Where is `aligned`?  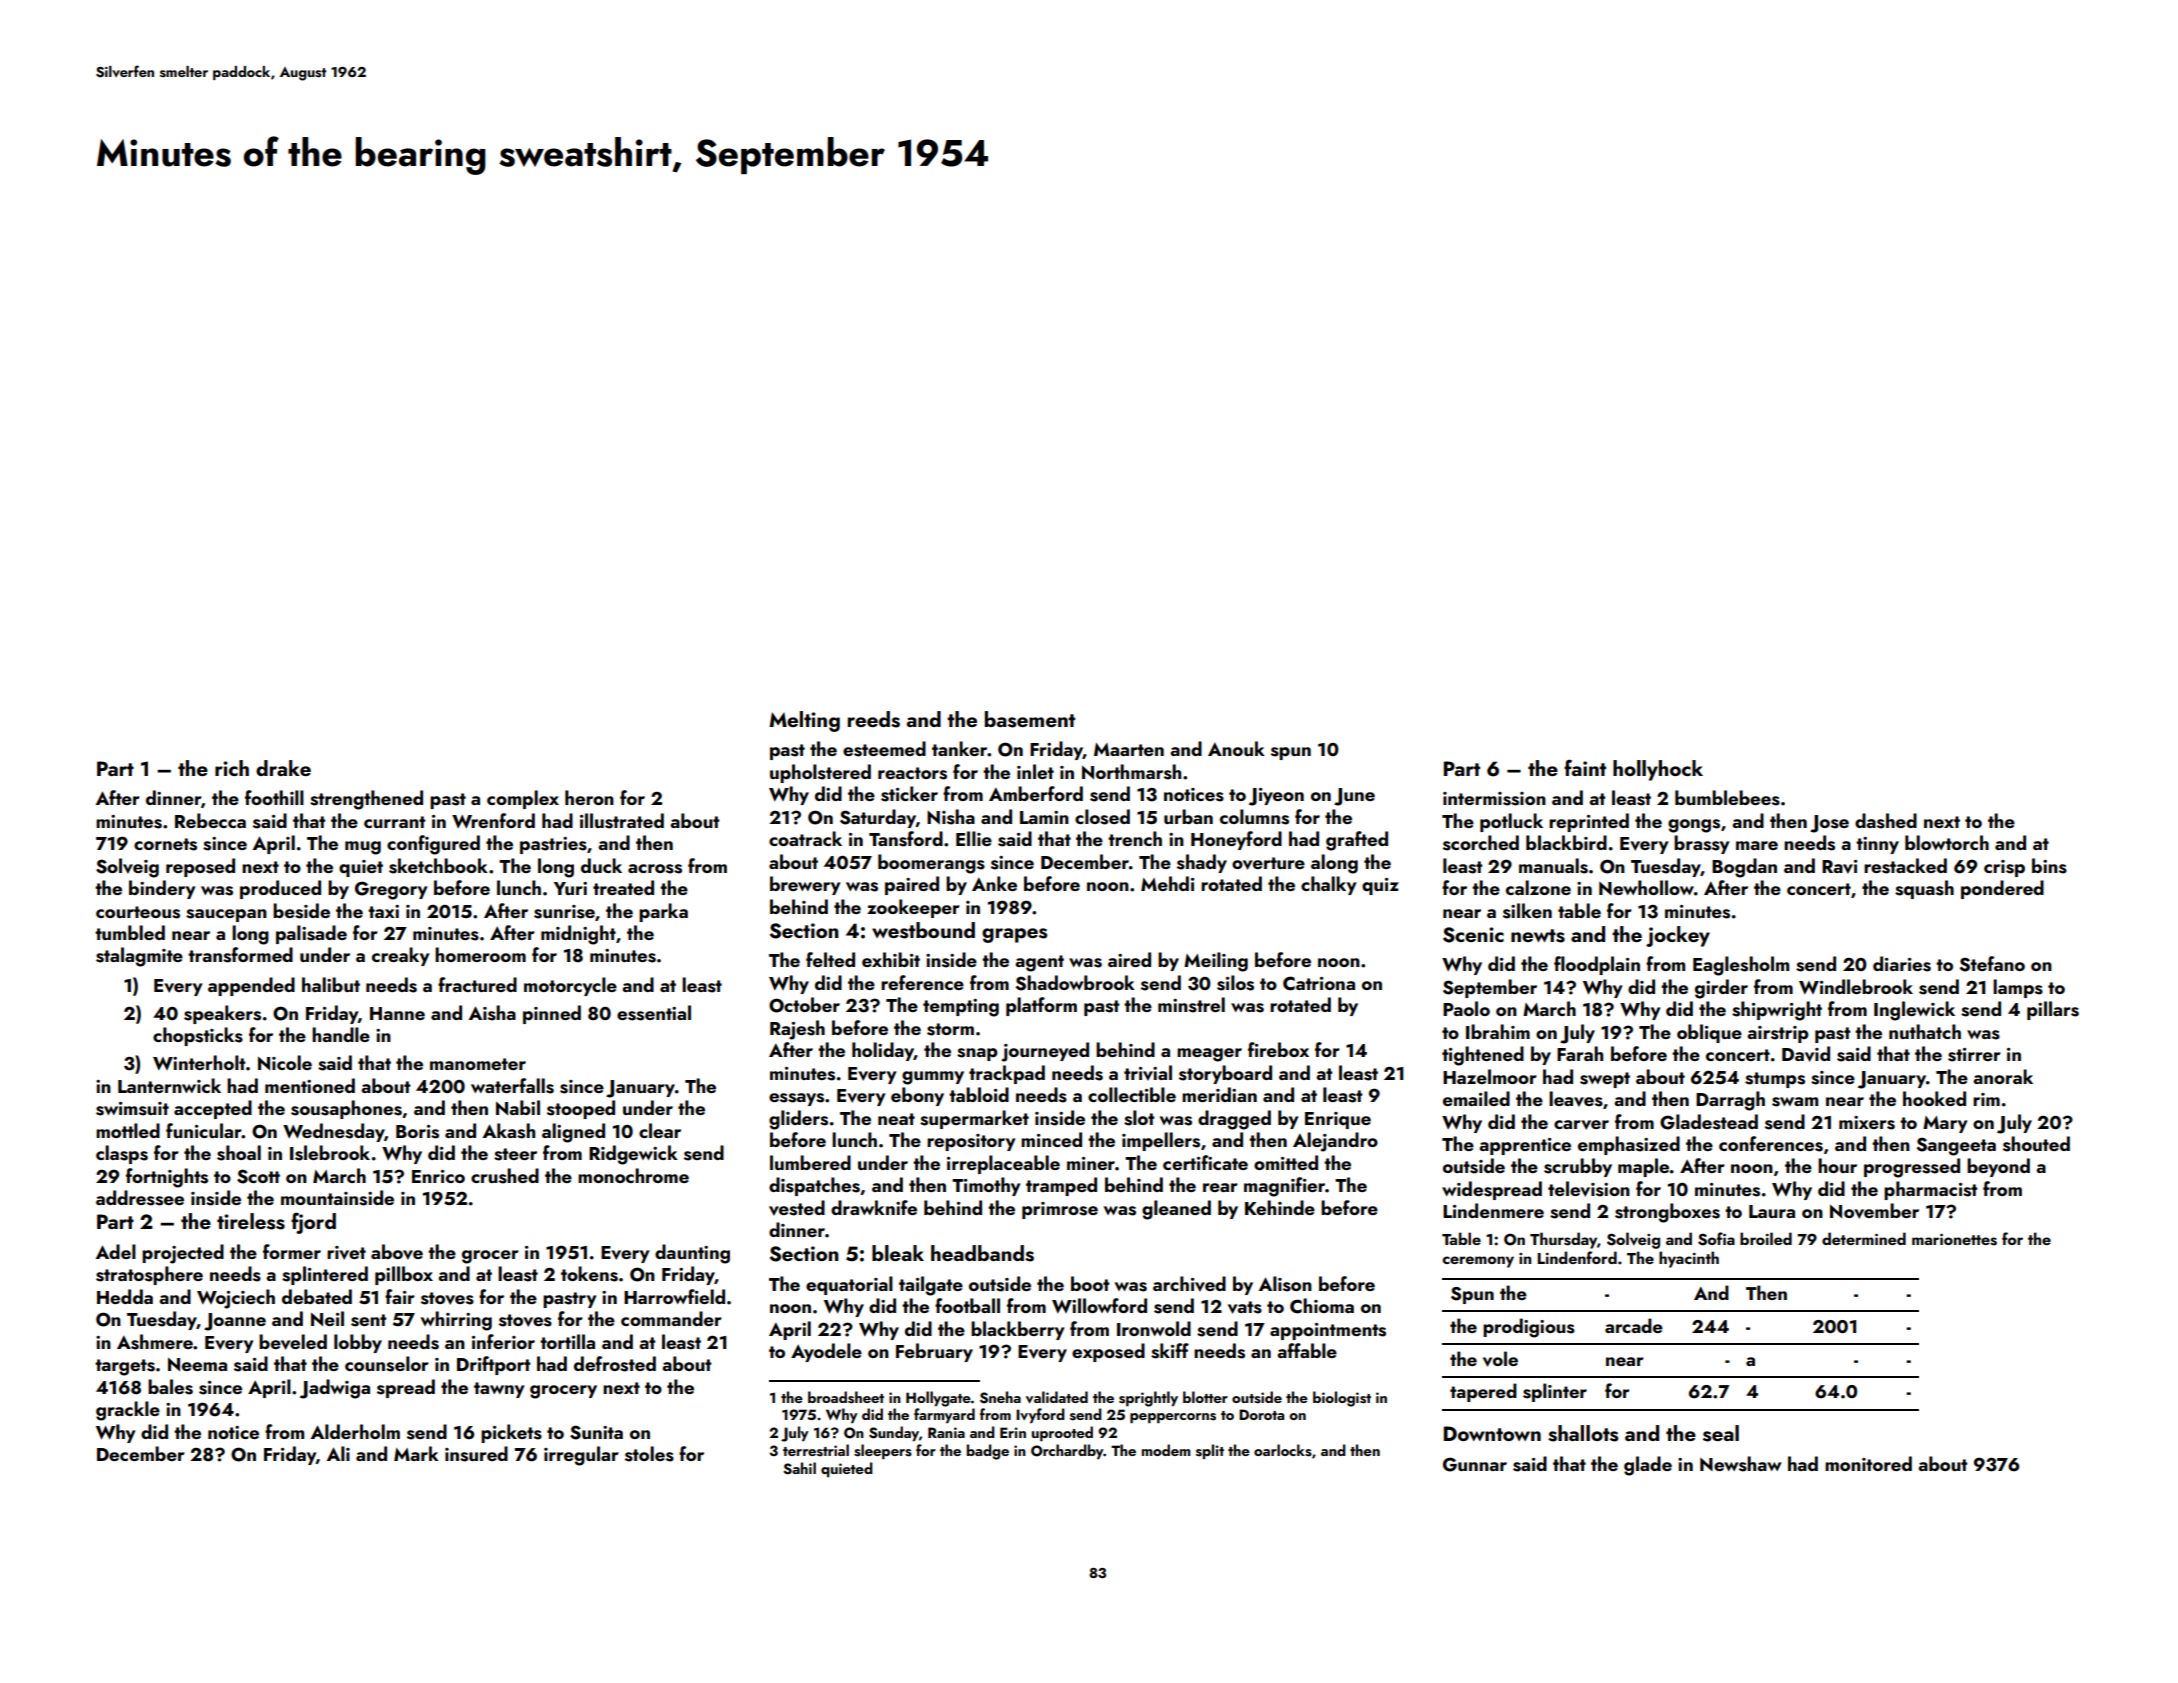 aligned is located at coordinates (573, 1133).
